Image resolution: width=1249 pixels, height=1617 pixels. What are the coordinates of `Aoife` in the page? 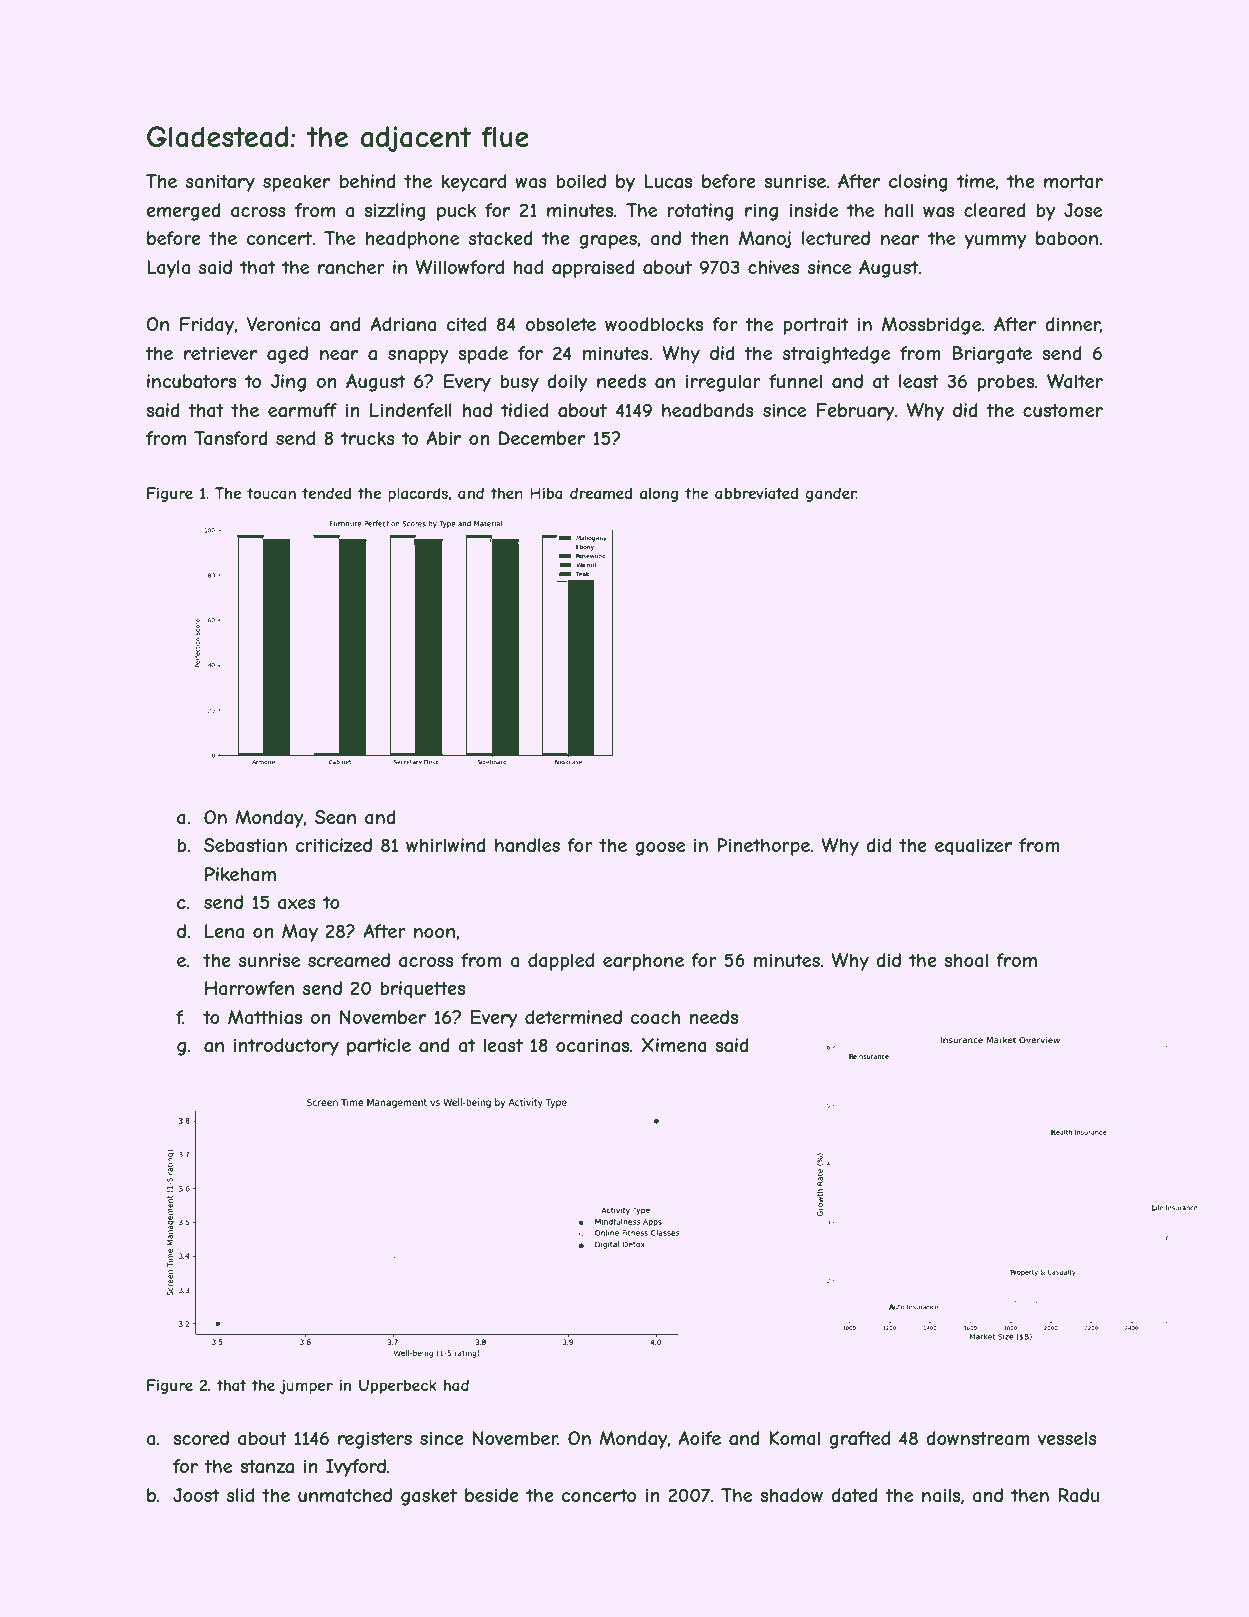 It's located at (699, 1438).
